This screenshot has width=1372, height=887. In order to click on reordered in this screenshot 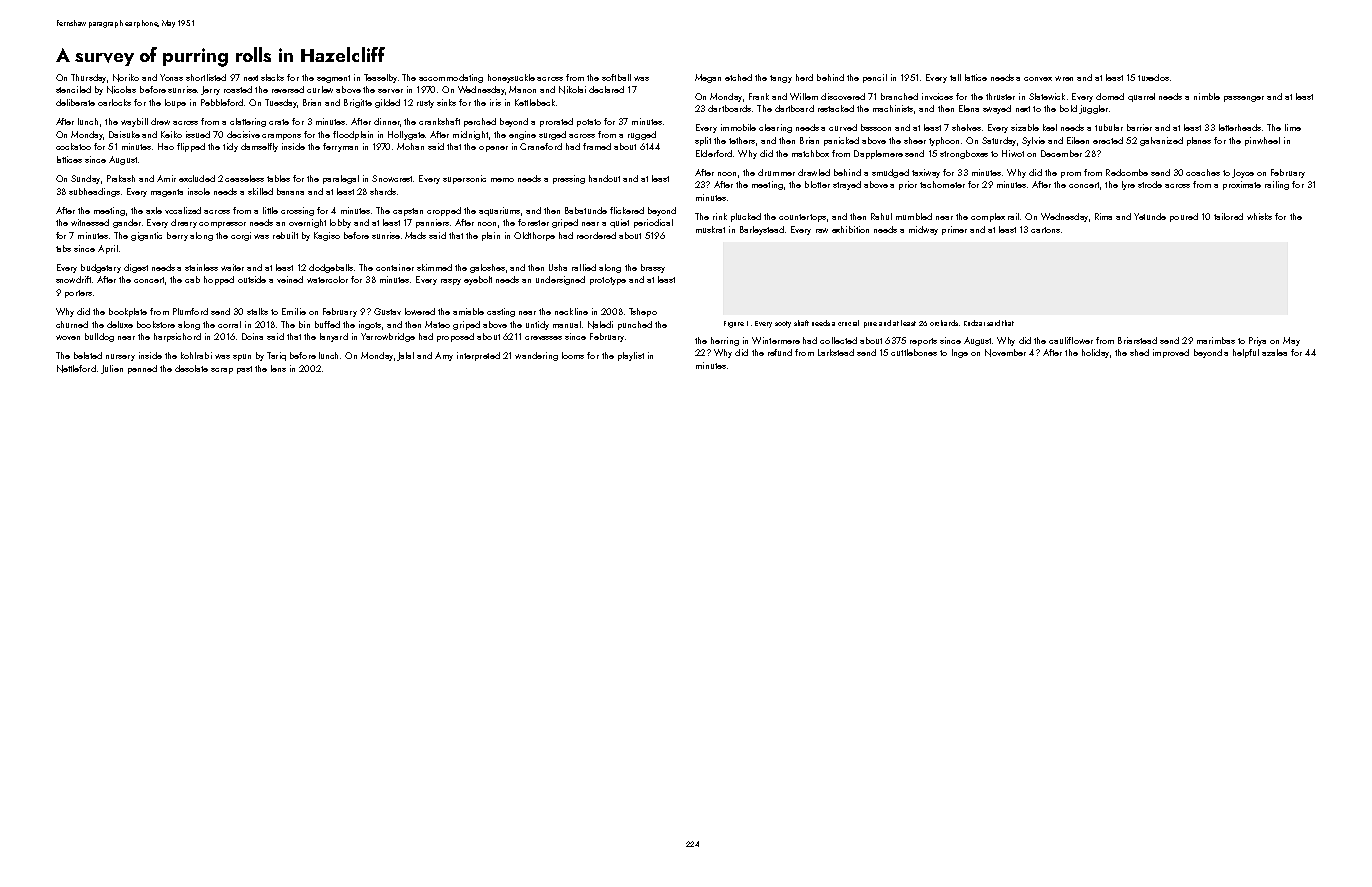, I will do `click(596, 235)`.
